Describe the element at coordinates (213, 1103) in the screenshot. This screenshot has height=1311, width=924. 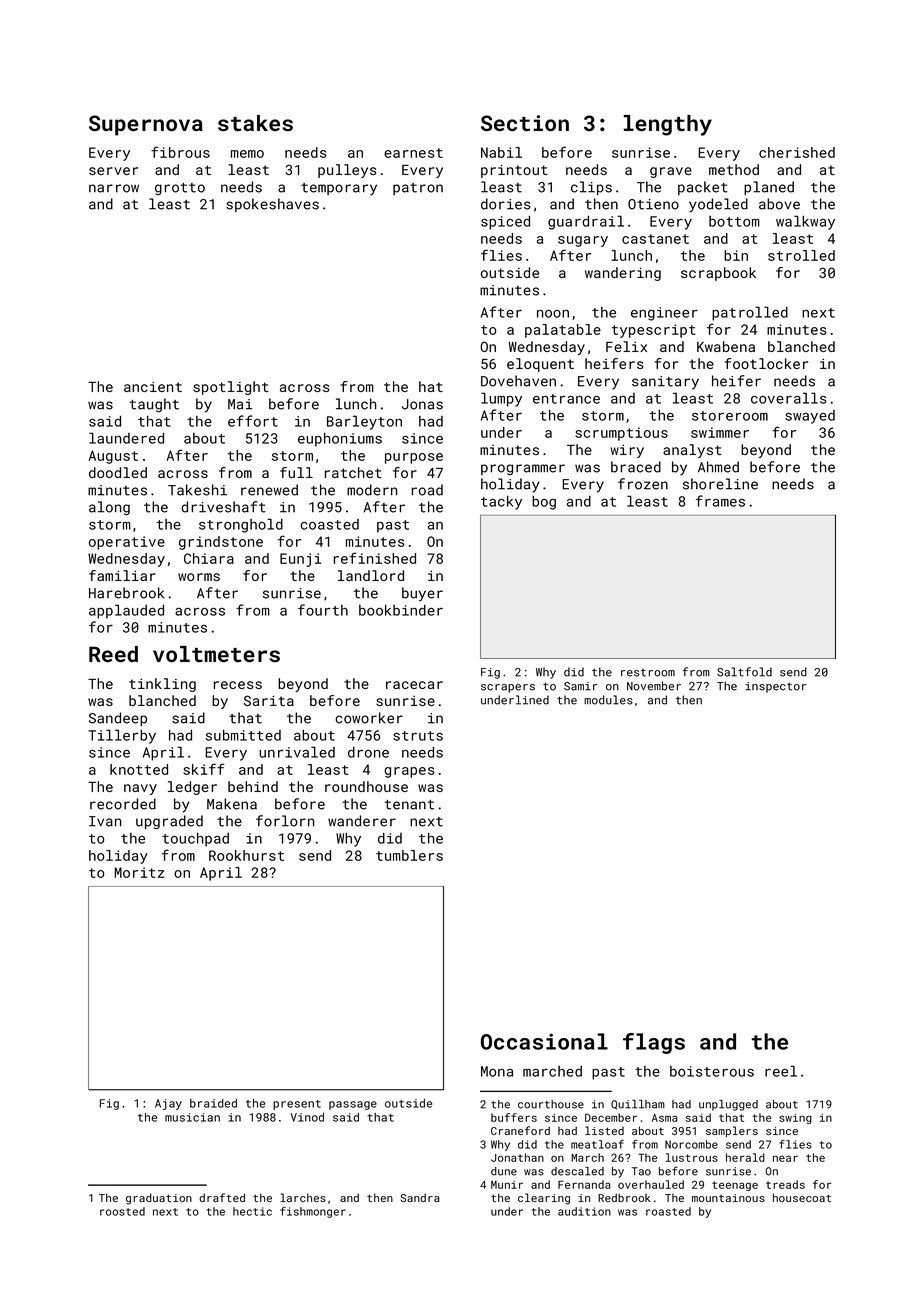
I see `braided` at that location.
